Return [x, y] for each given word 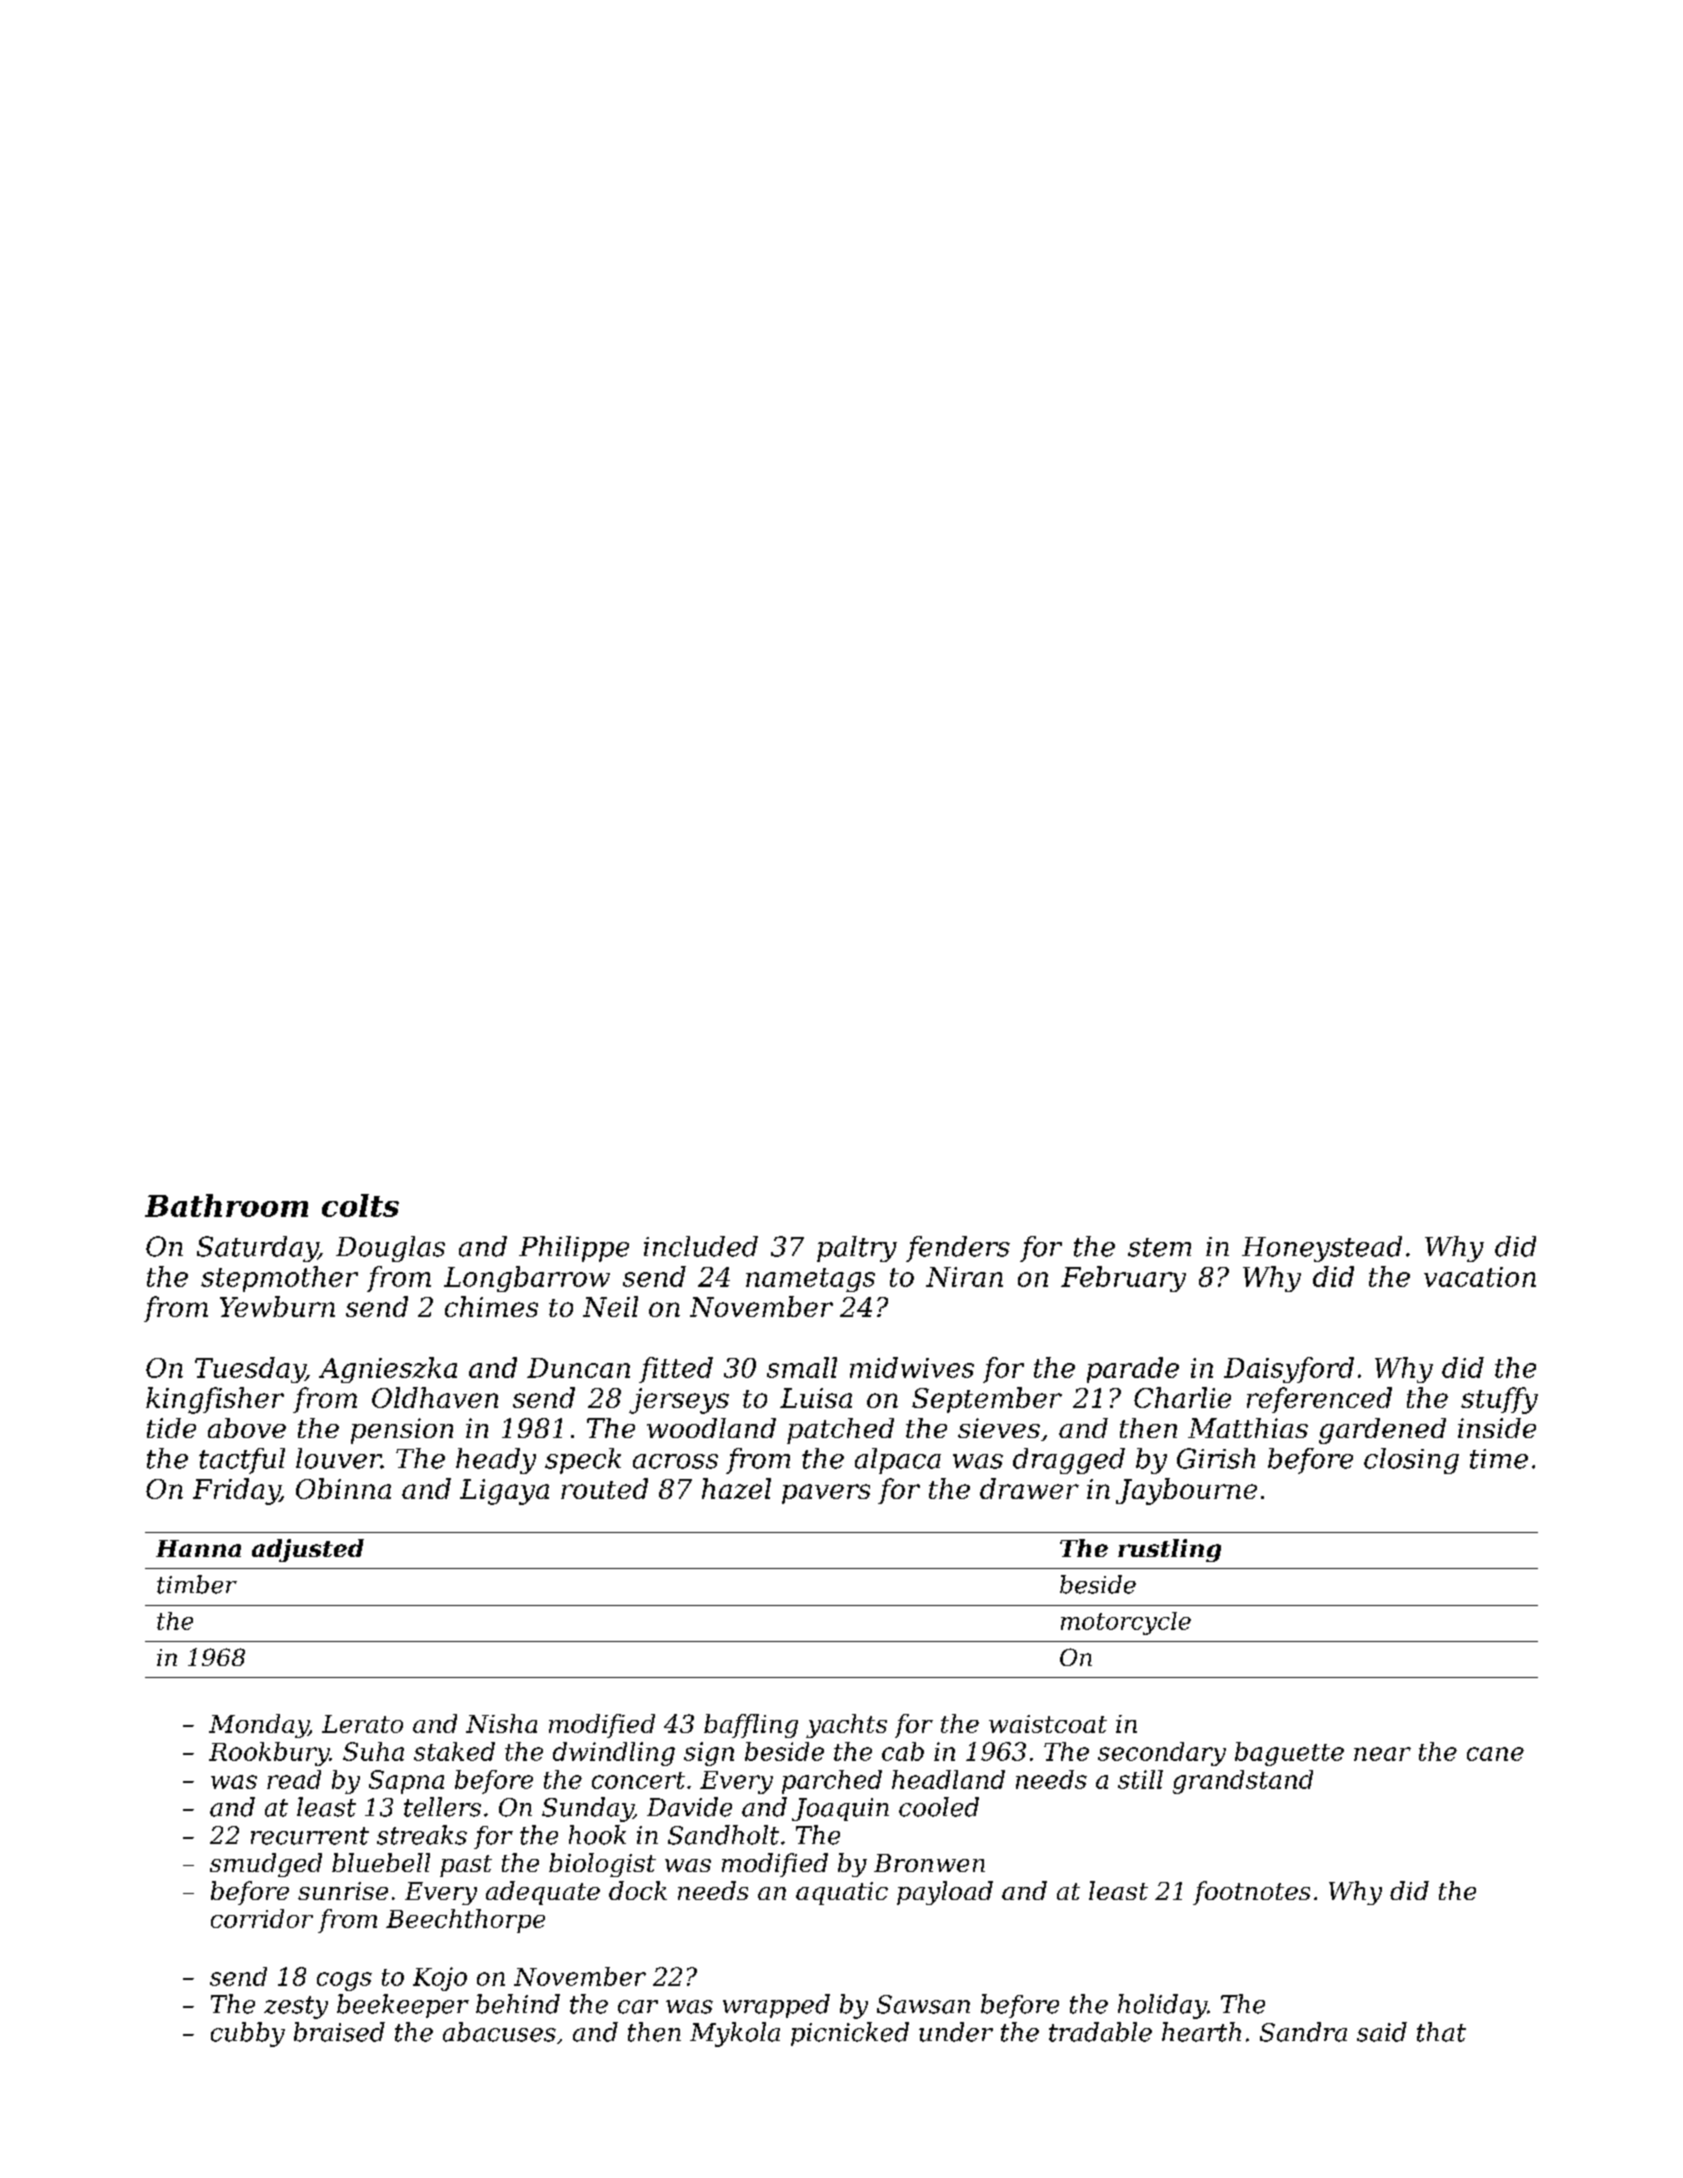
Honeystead [1322, 1249]
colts [360, 1205]
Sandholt [723, 1835]
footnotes [1251, 1893]
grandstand [1243, 1782]
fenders [958, 1249]
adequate [543, 1893]
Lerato [362, 1724]
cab [903, 1751]
